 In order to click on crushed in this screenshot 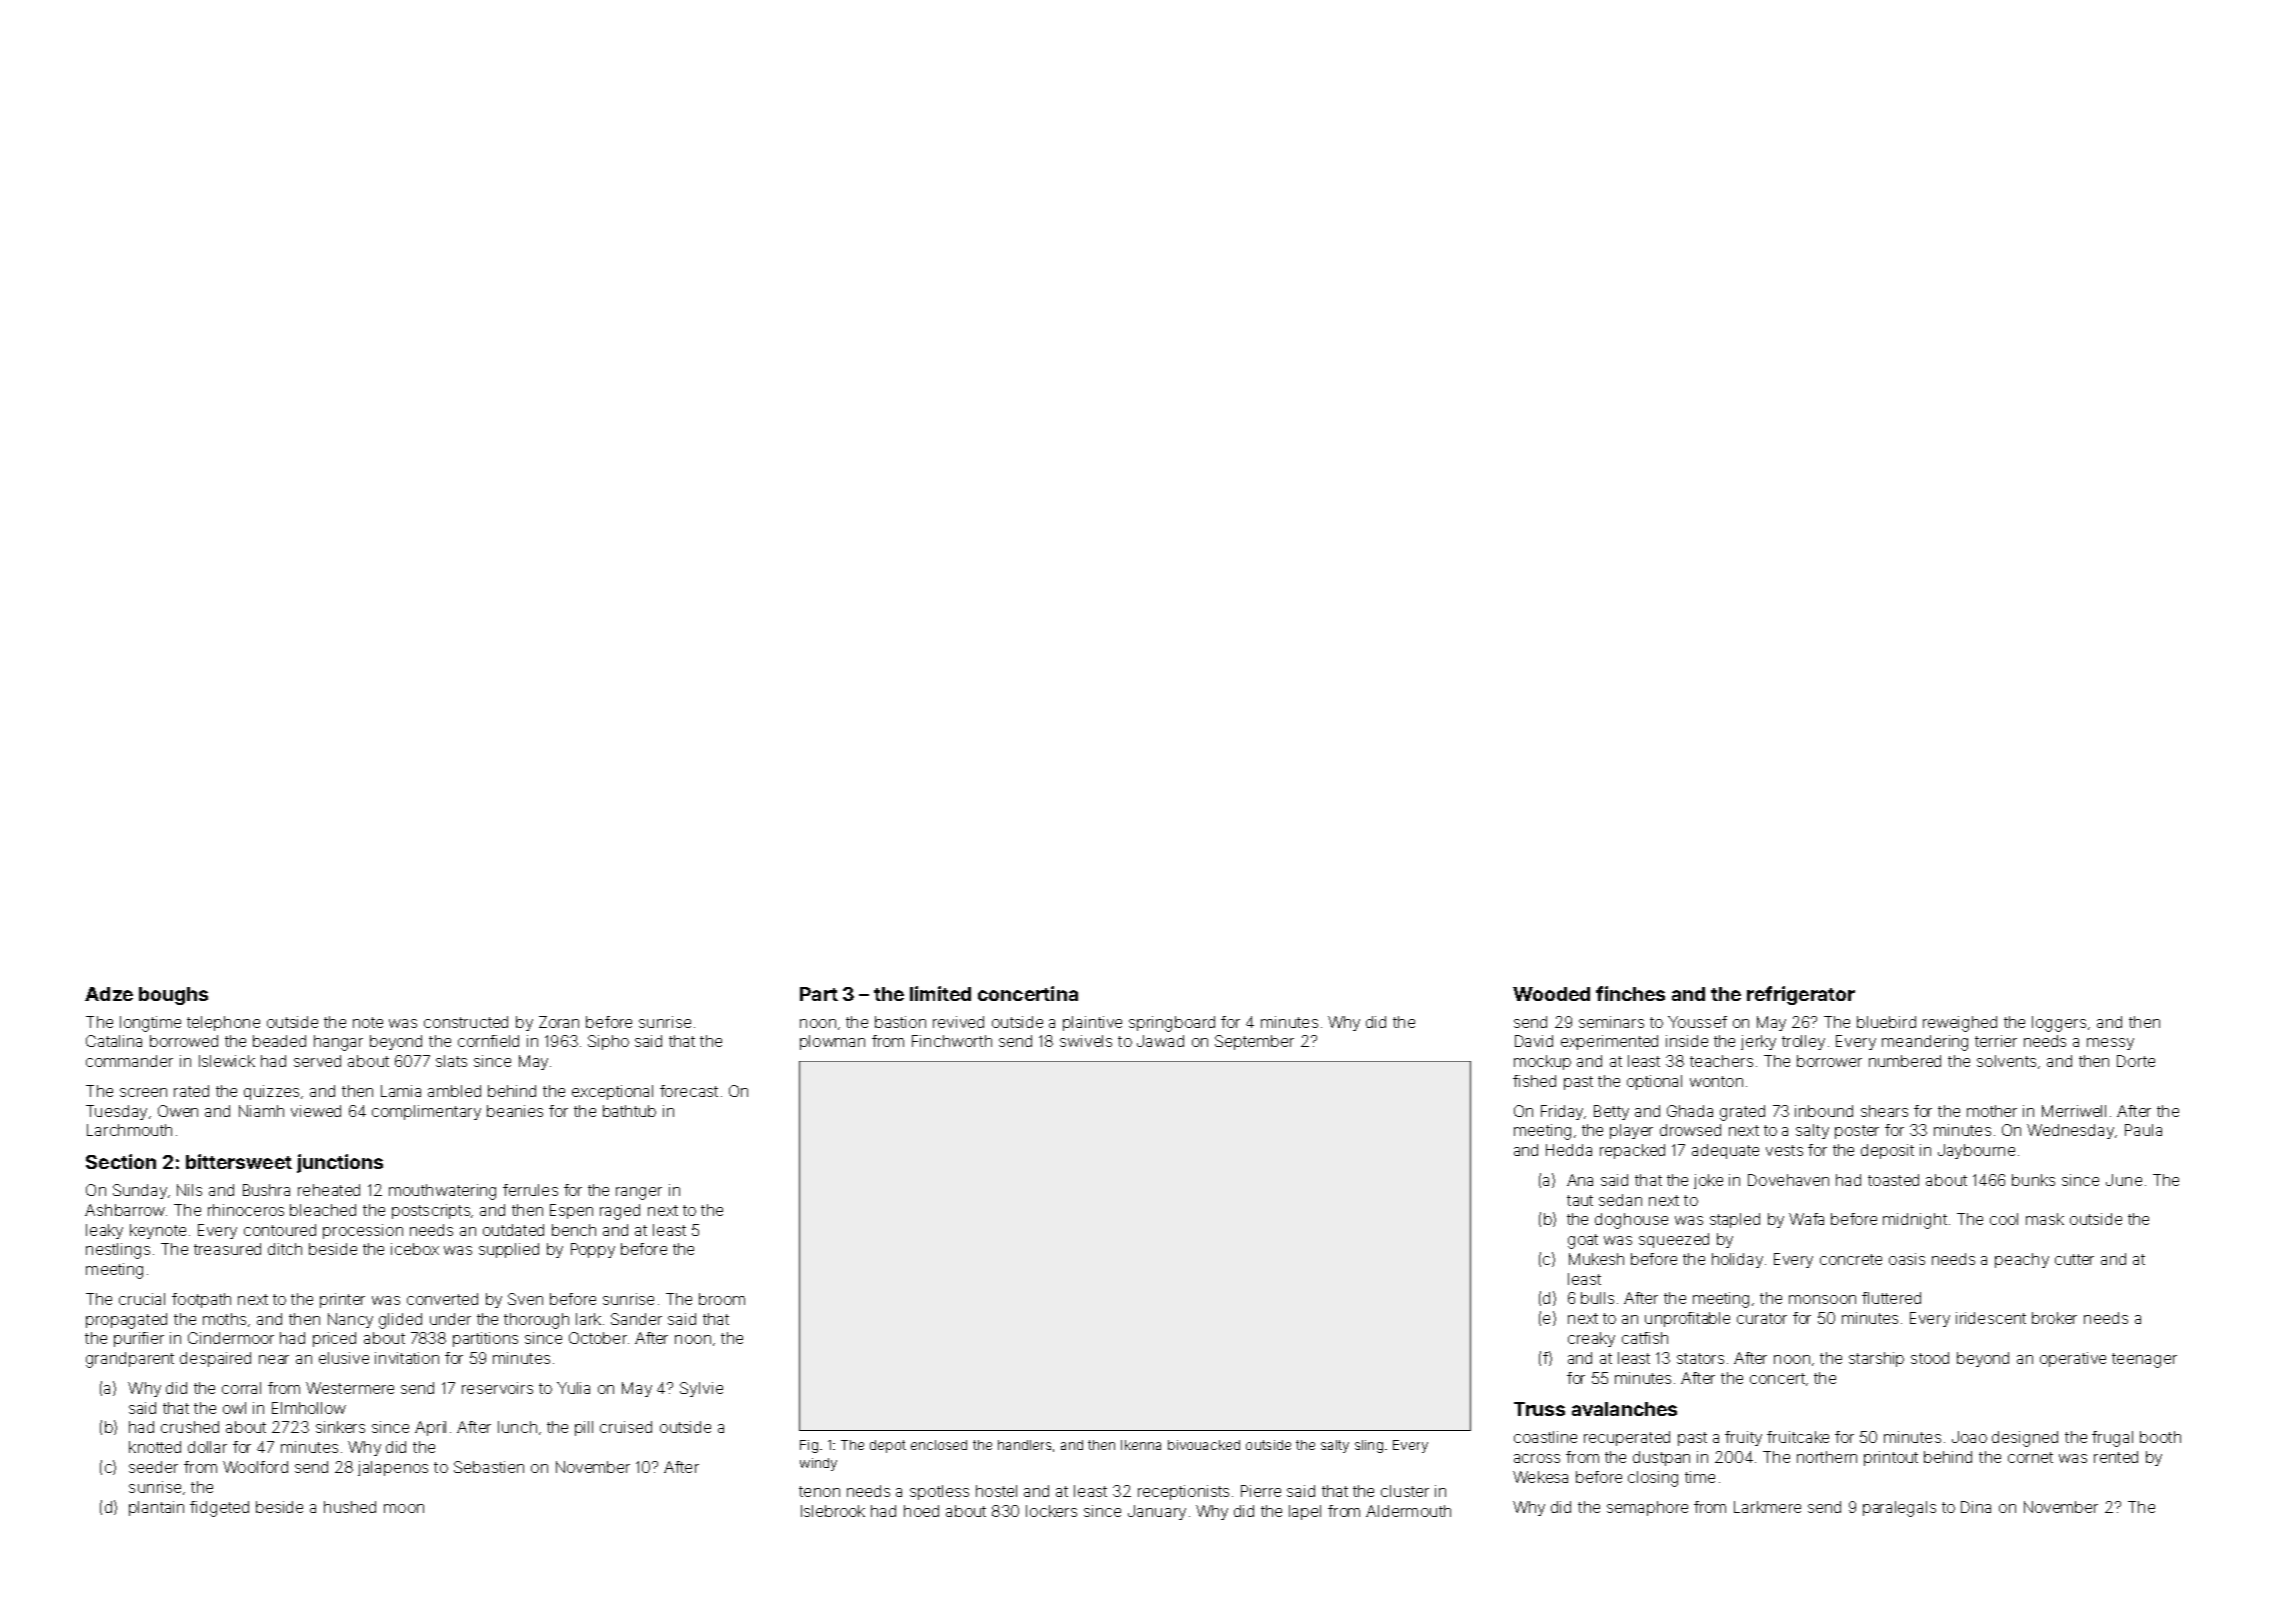, I will do `click(190, 1427)`.
